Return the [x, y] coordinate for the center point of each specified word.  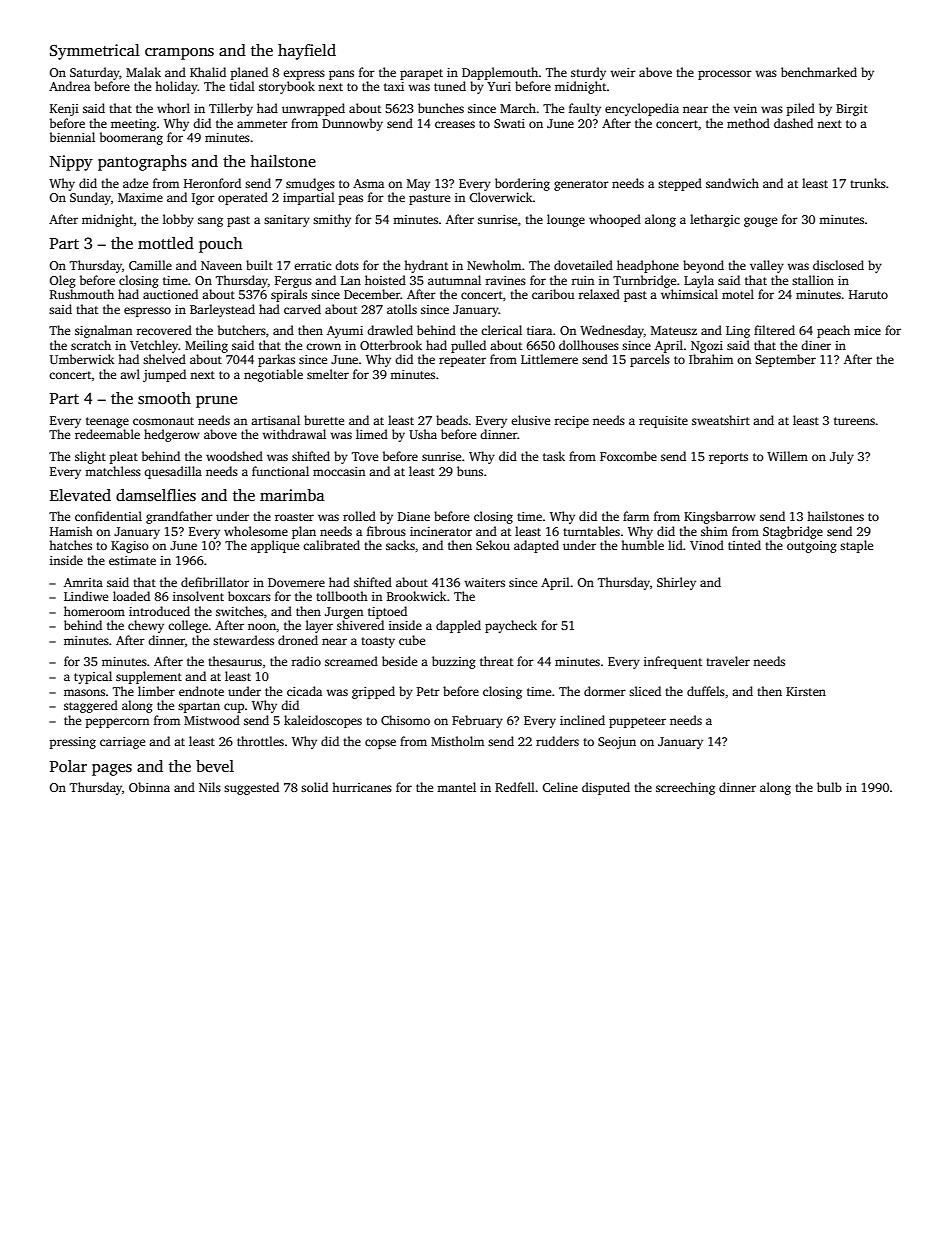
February [477, 721]
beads [452, 420]
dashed [793, 123]
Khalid [208, 72]
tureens [854, 421]
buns [470, 471]
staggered [91, 706]
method [748, 123]
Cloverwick [501, 197]
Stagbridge [793, 532]
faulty [585, 109]
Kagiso [130, 547]
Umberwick [82, 359]
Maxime [140, 197]
